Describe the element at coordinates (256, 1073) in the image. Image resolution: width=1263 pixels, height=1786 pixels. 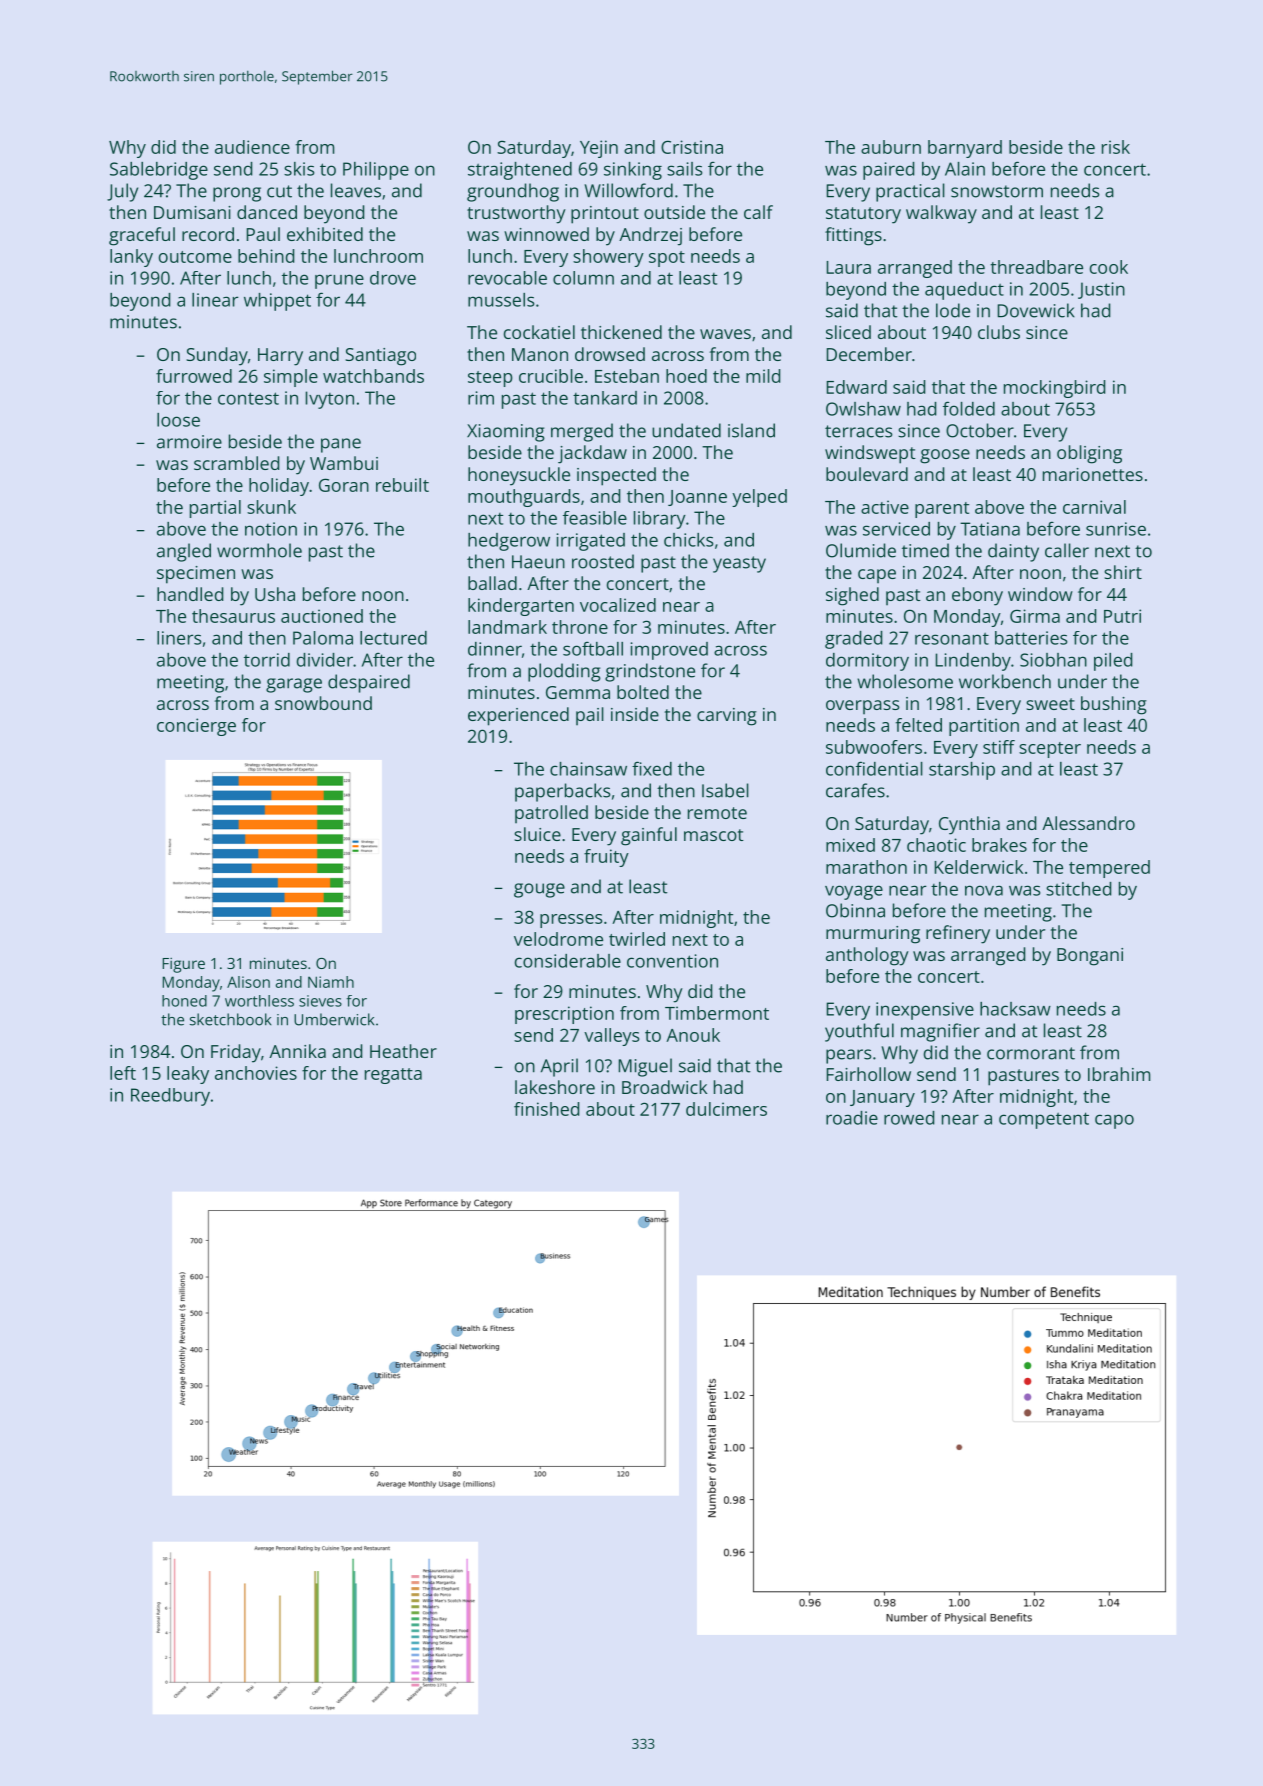
I see `anchovies` at that location.
